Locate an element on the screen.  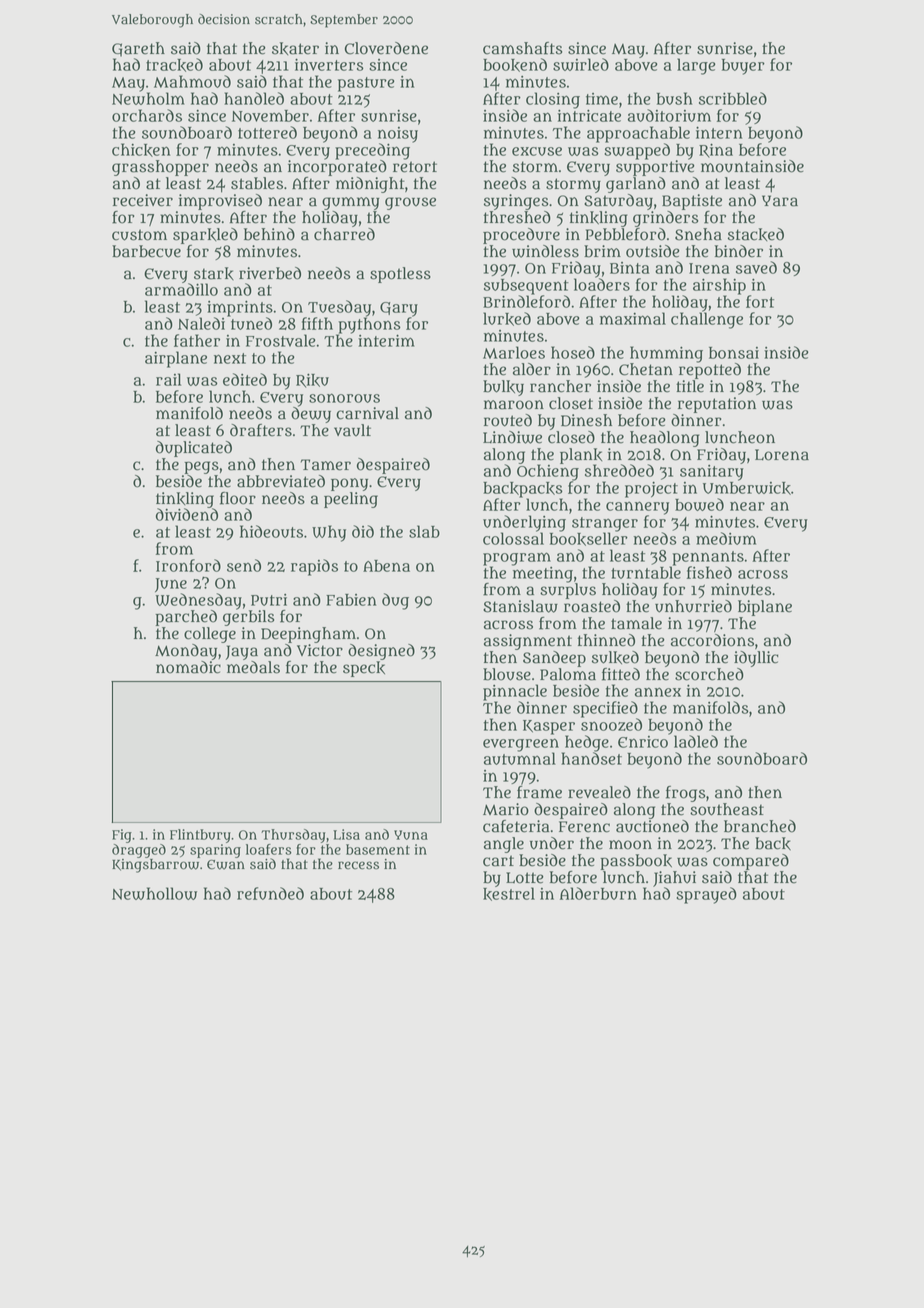
shredded is located at coordinates (619, 470).
